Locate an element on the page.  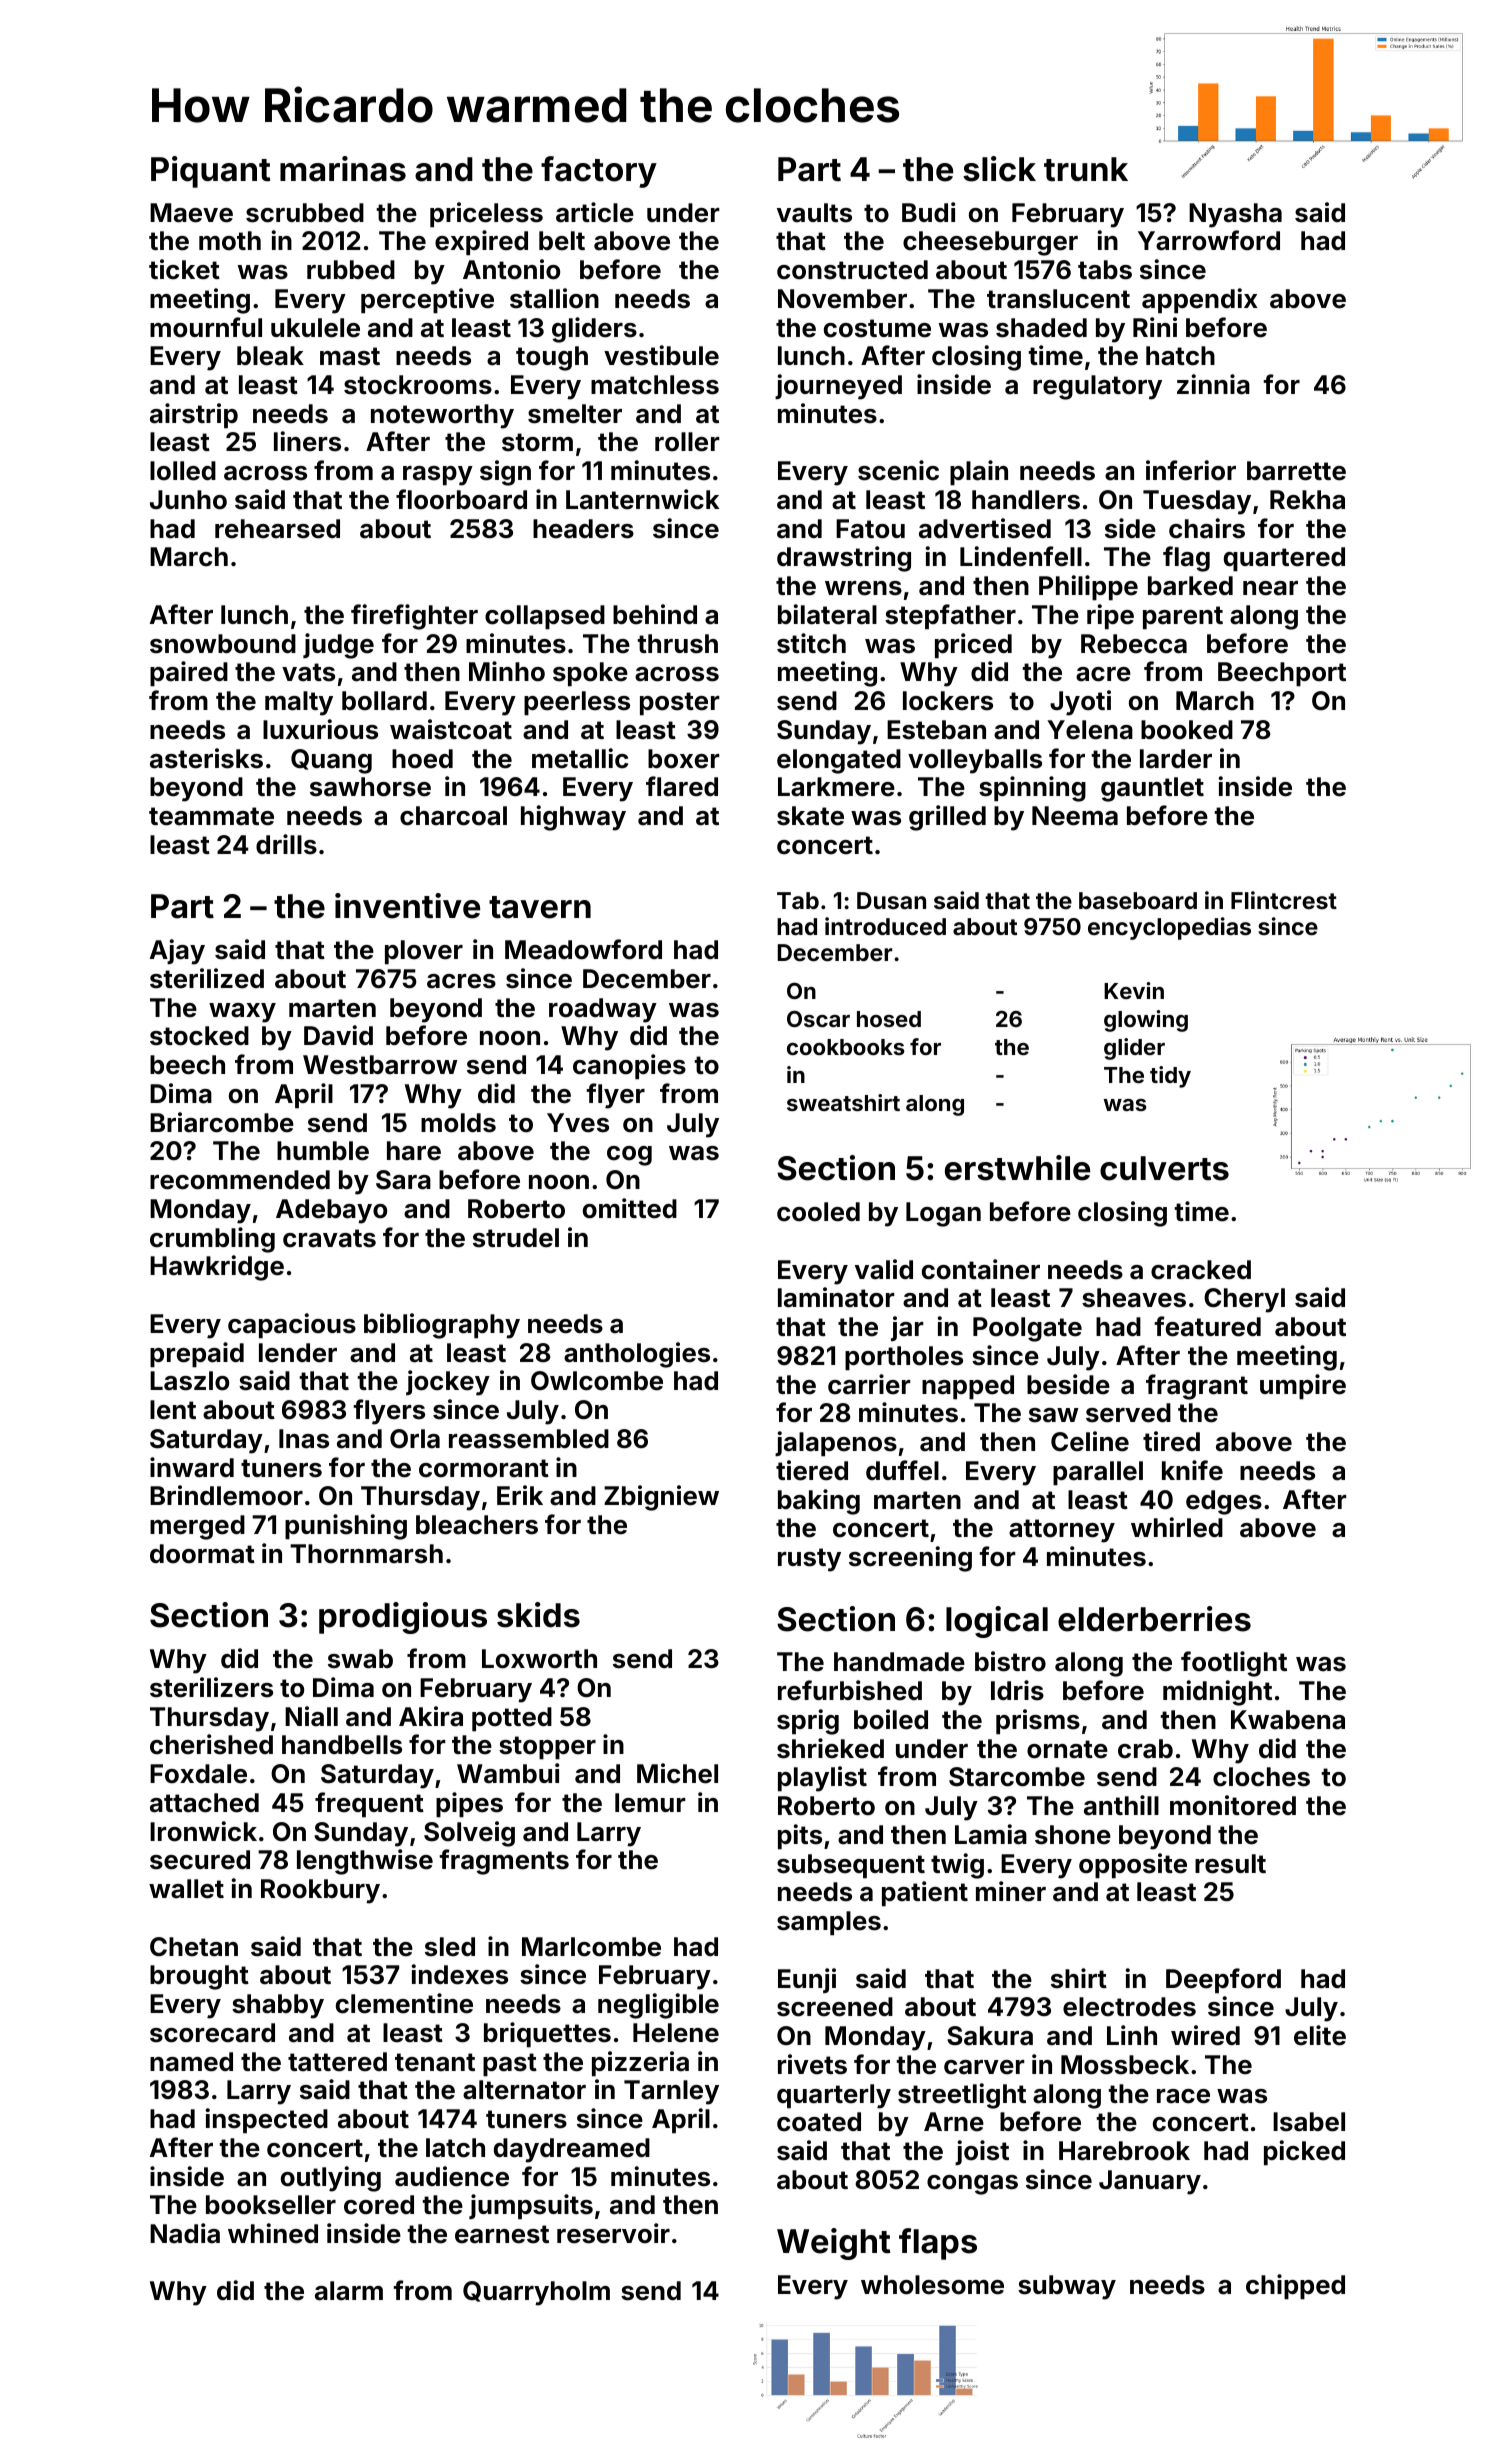
stockrooms is located at coordinates (418, 385).
